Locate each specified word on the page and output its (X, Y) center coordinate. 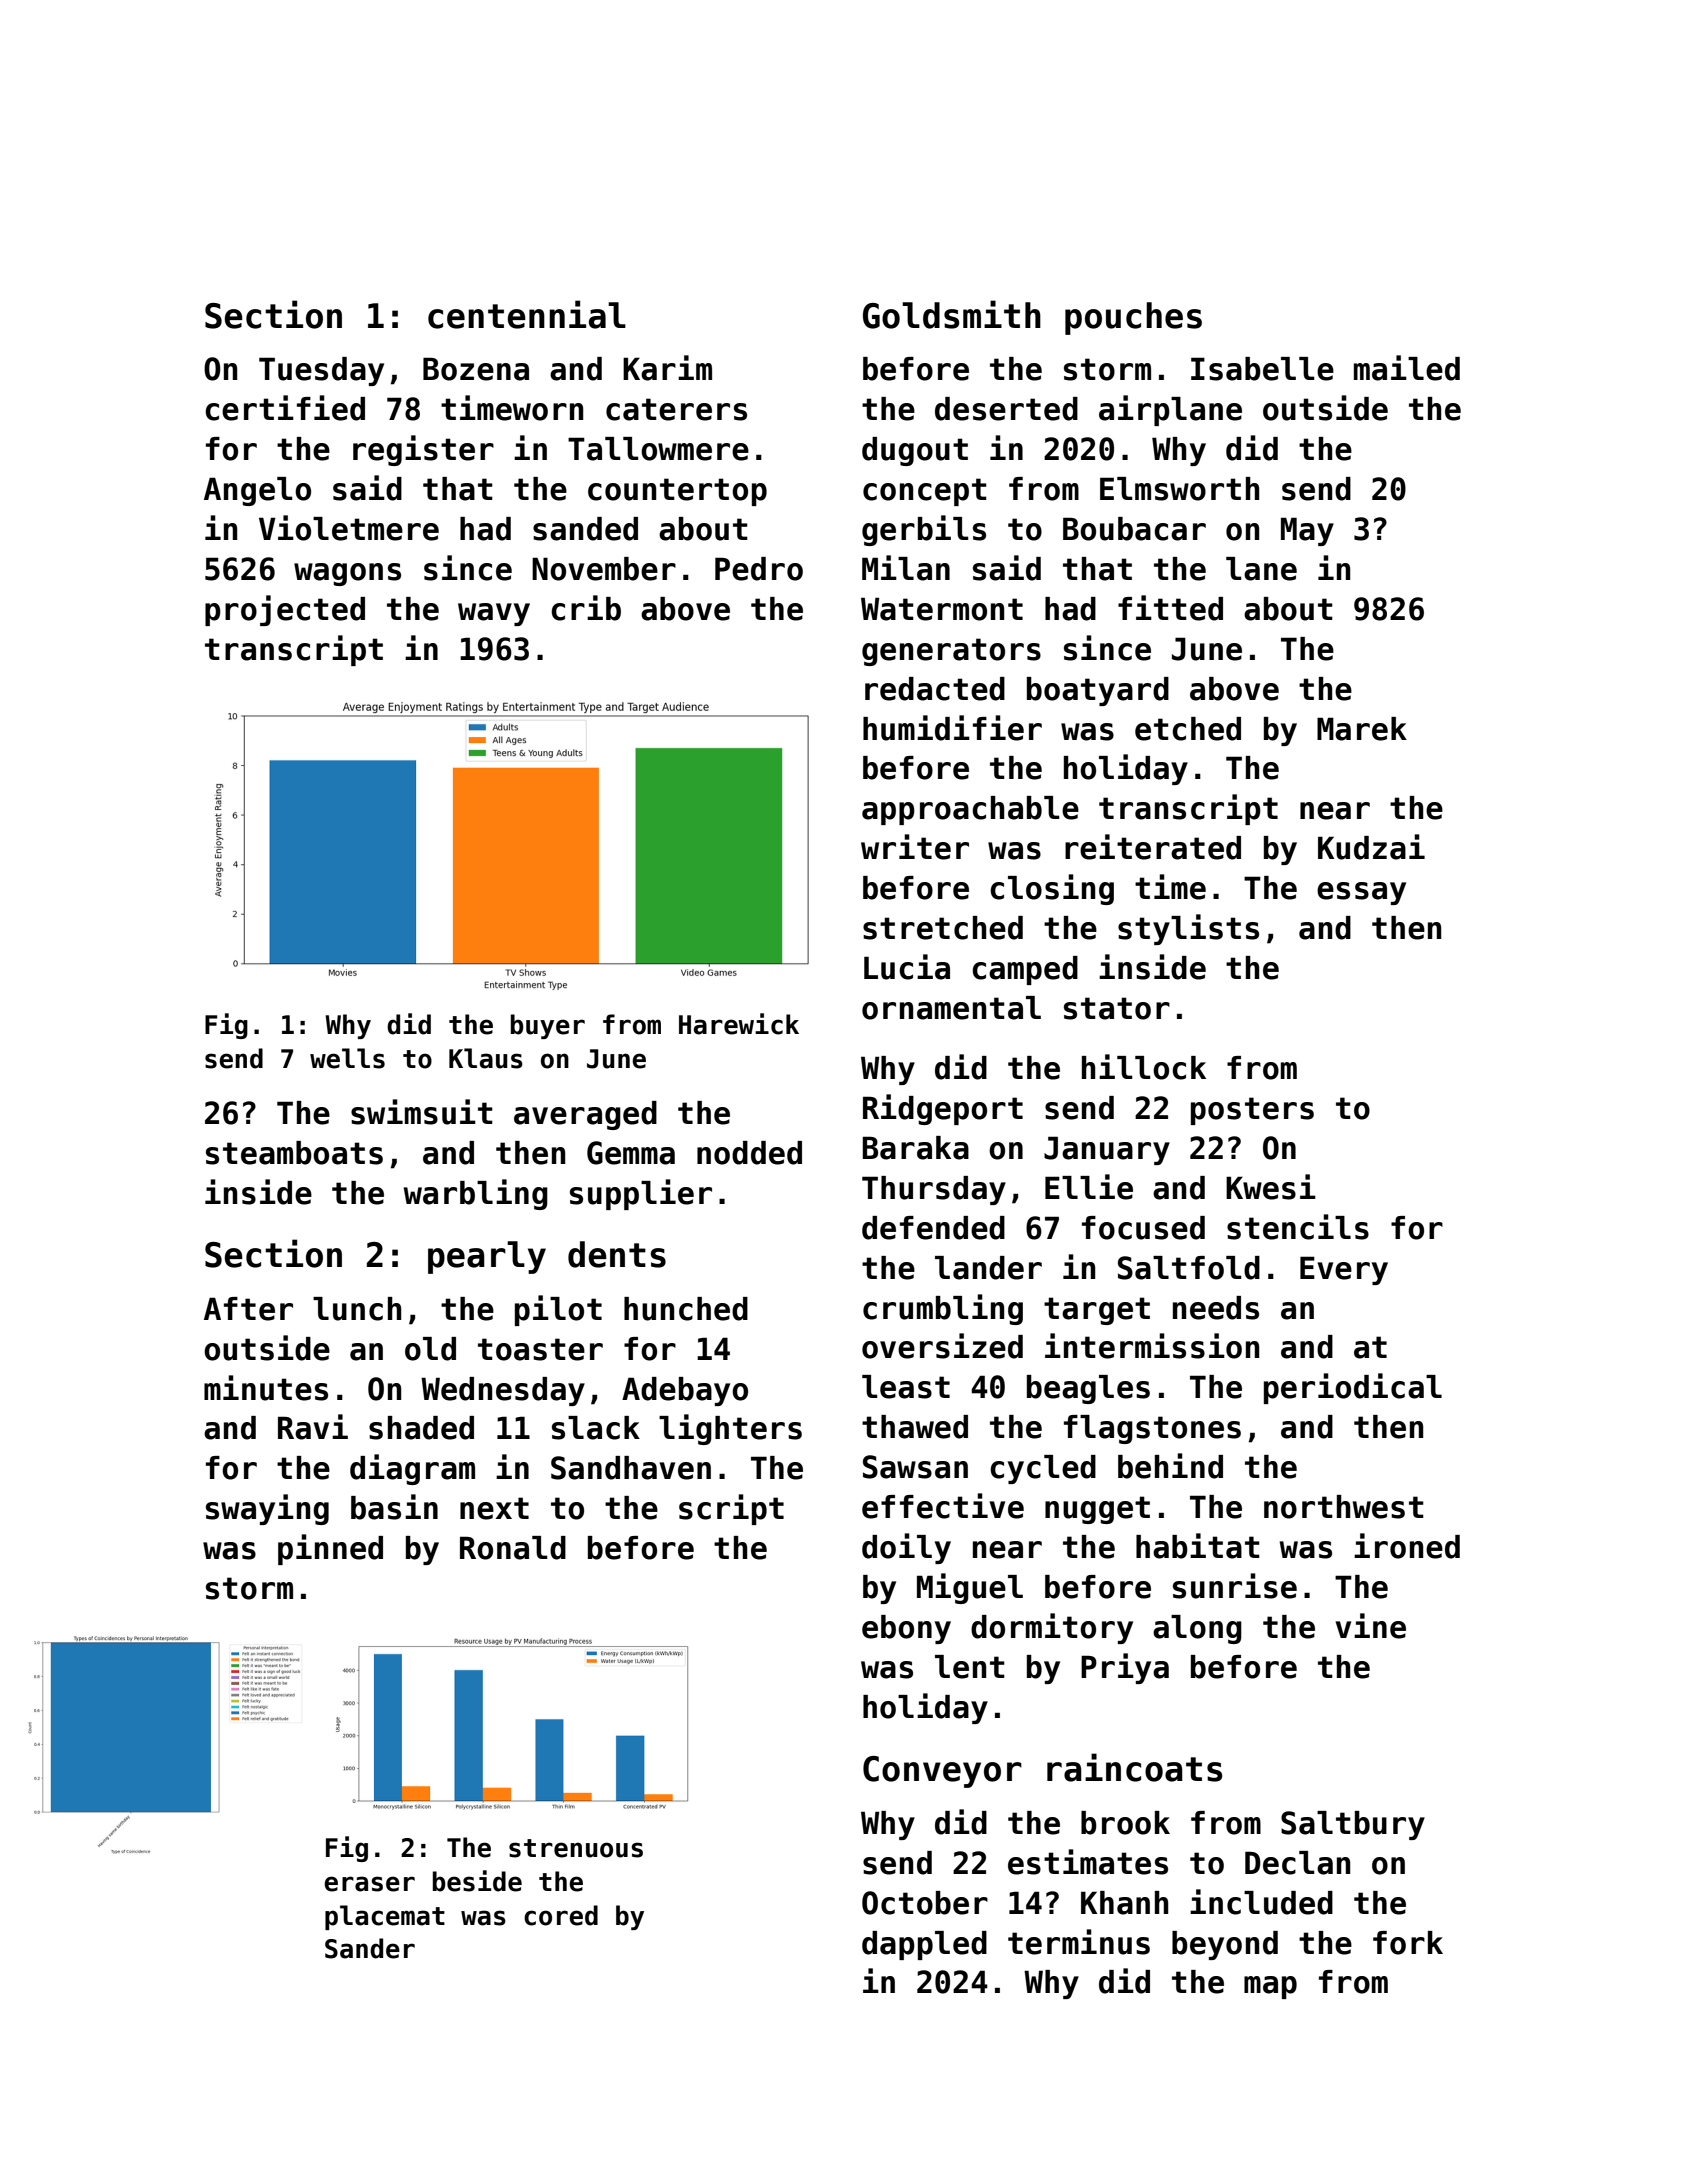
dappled (924, 1945)
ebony (906, 1629)
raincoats (1134, 1767)
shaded (421, 1428)
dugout (915, 451)
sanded (585, 529)
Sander (370, 1948)
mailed (1407, 368)
